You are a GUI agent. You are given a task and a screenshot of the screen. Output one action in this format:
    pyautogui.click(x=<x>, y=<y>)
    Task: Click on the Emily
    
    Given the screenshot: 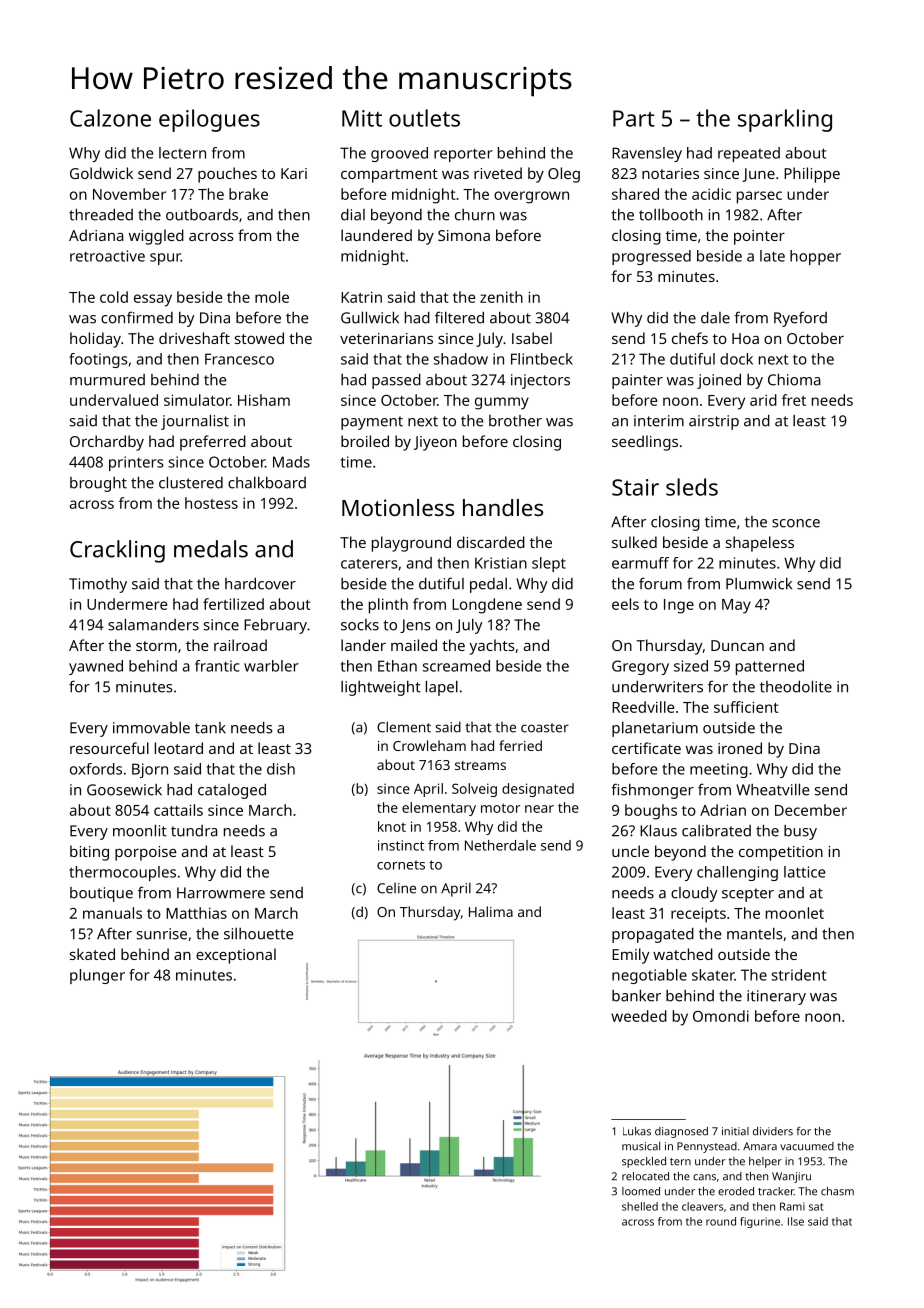 What is the action you would take?
    pyautogui.click(x=630, y=956)
